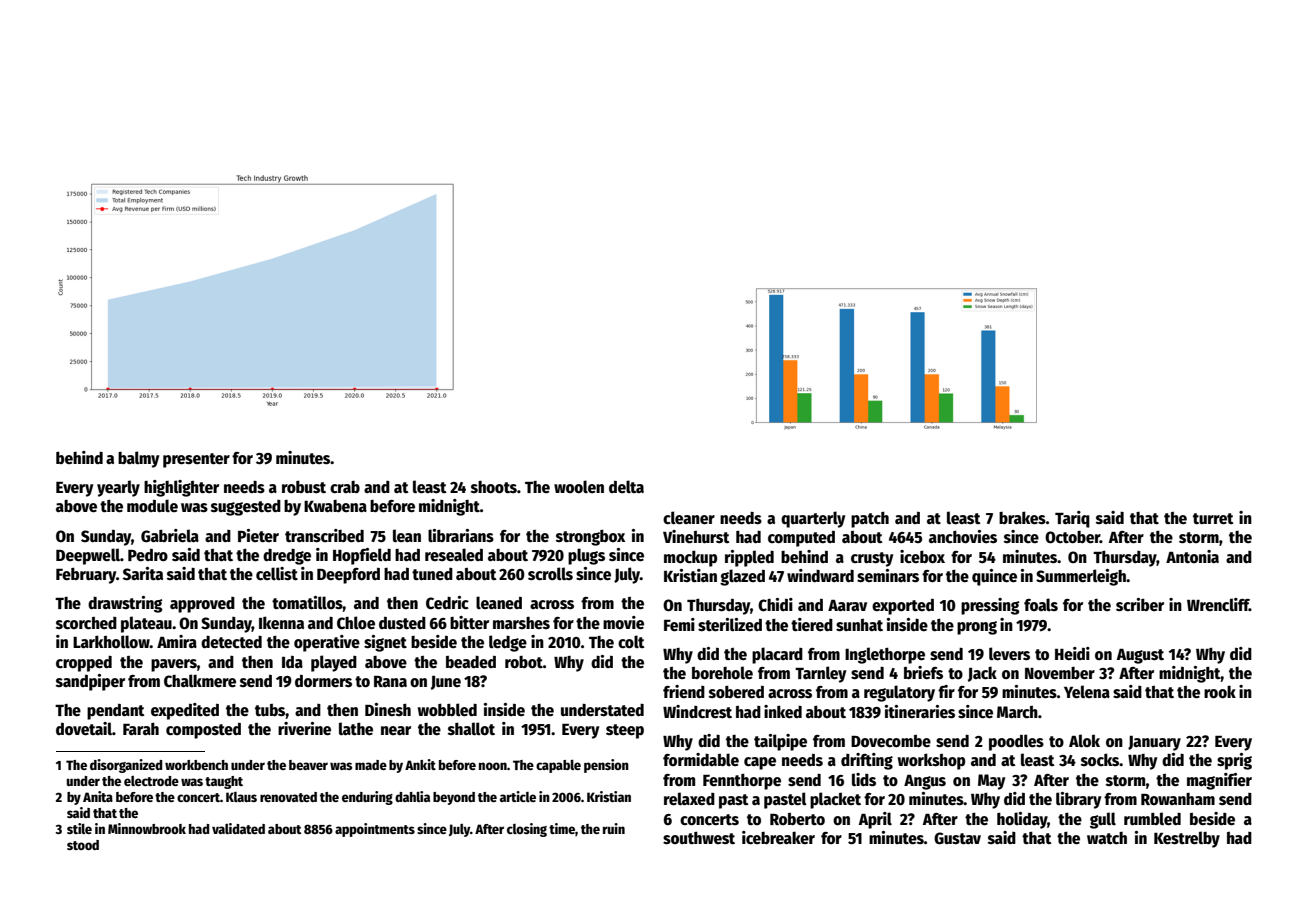 The height and width of the page is (924, 1308). What do you see at coordinates (454, 798) in the page?
I see `beyond` at bounding box center [454, 798].
